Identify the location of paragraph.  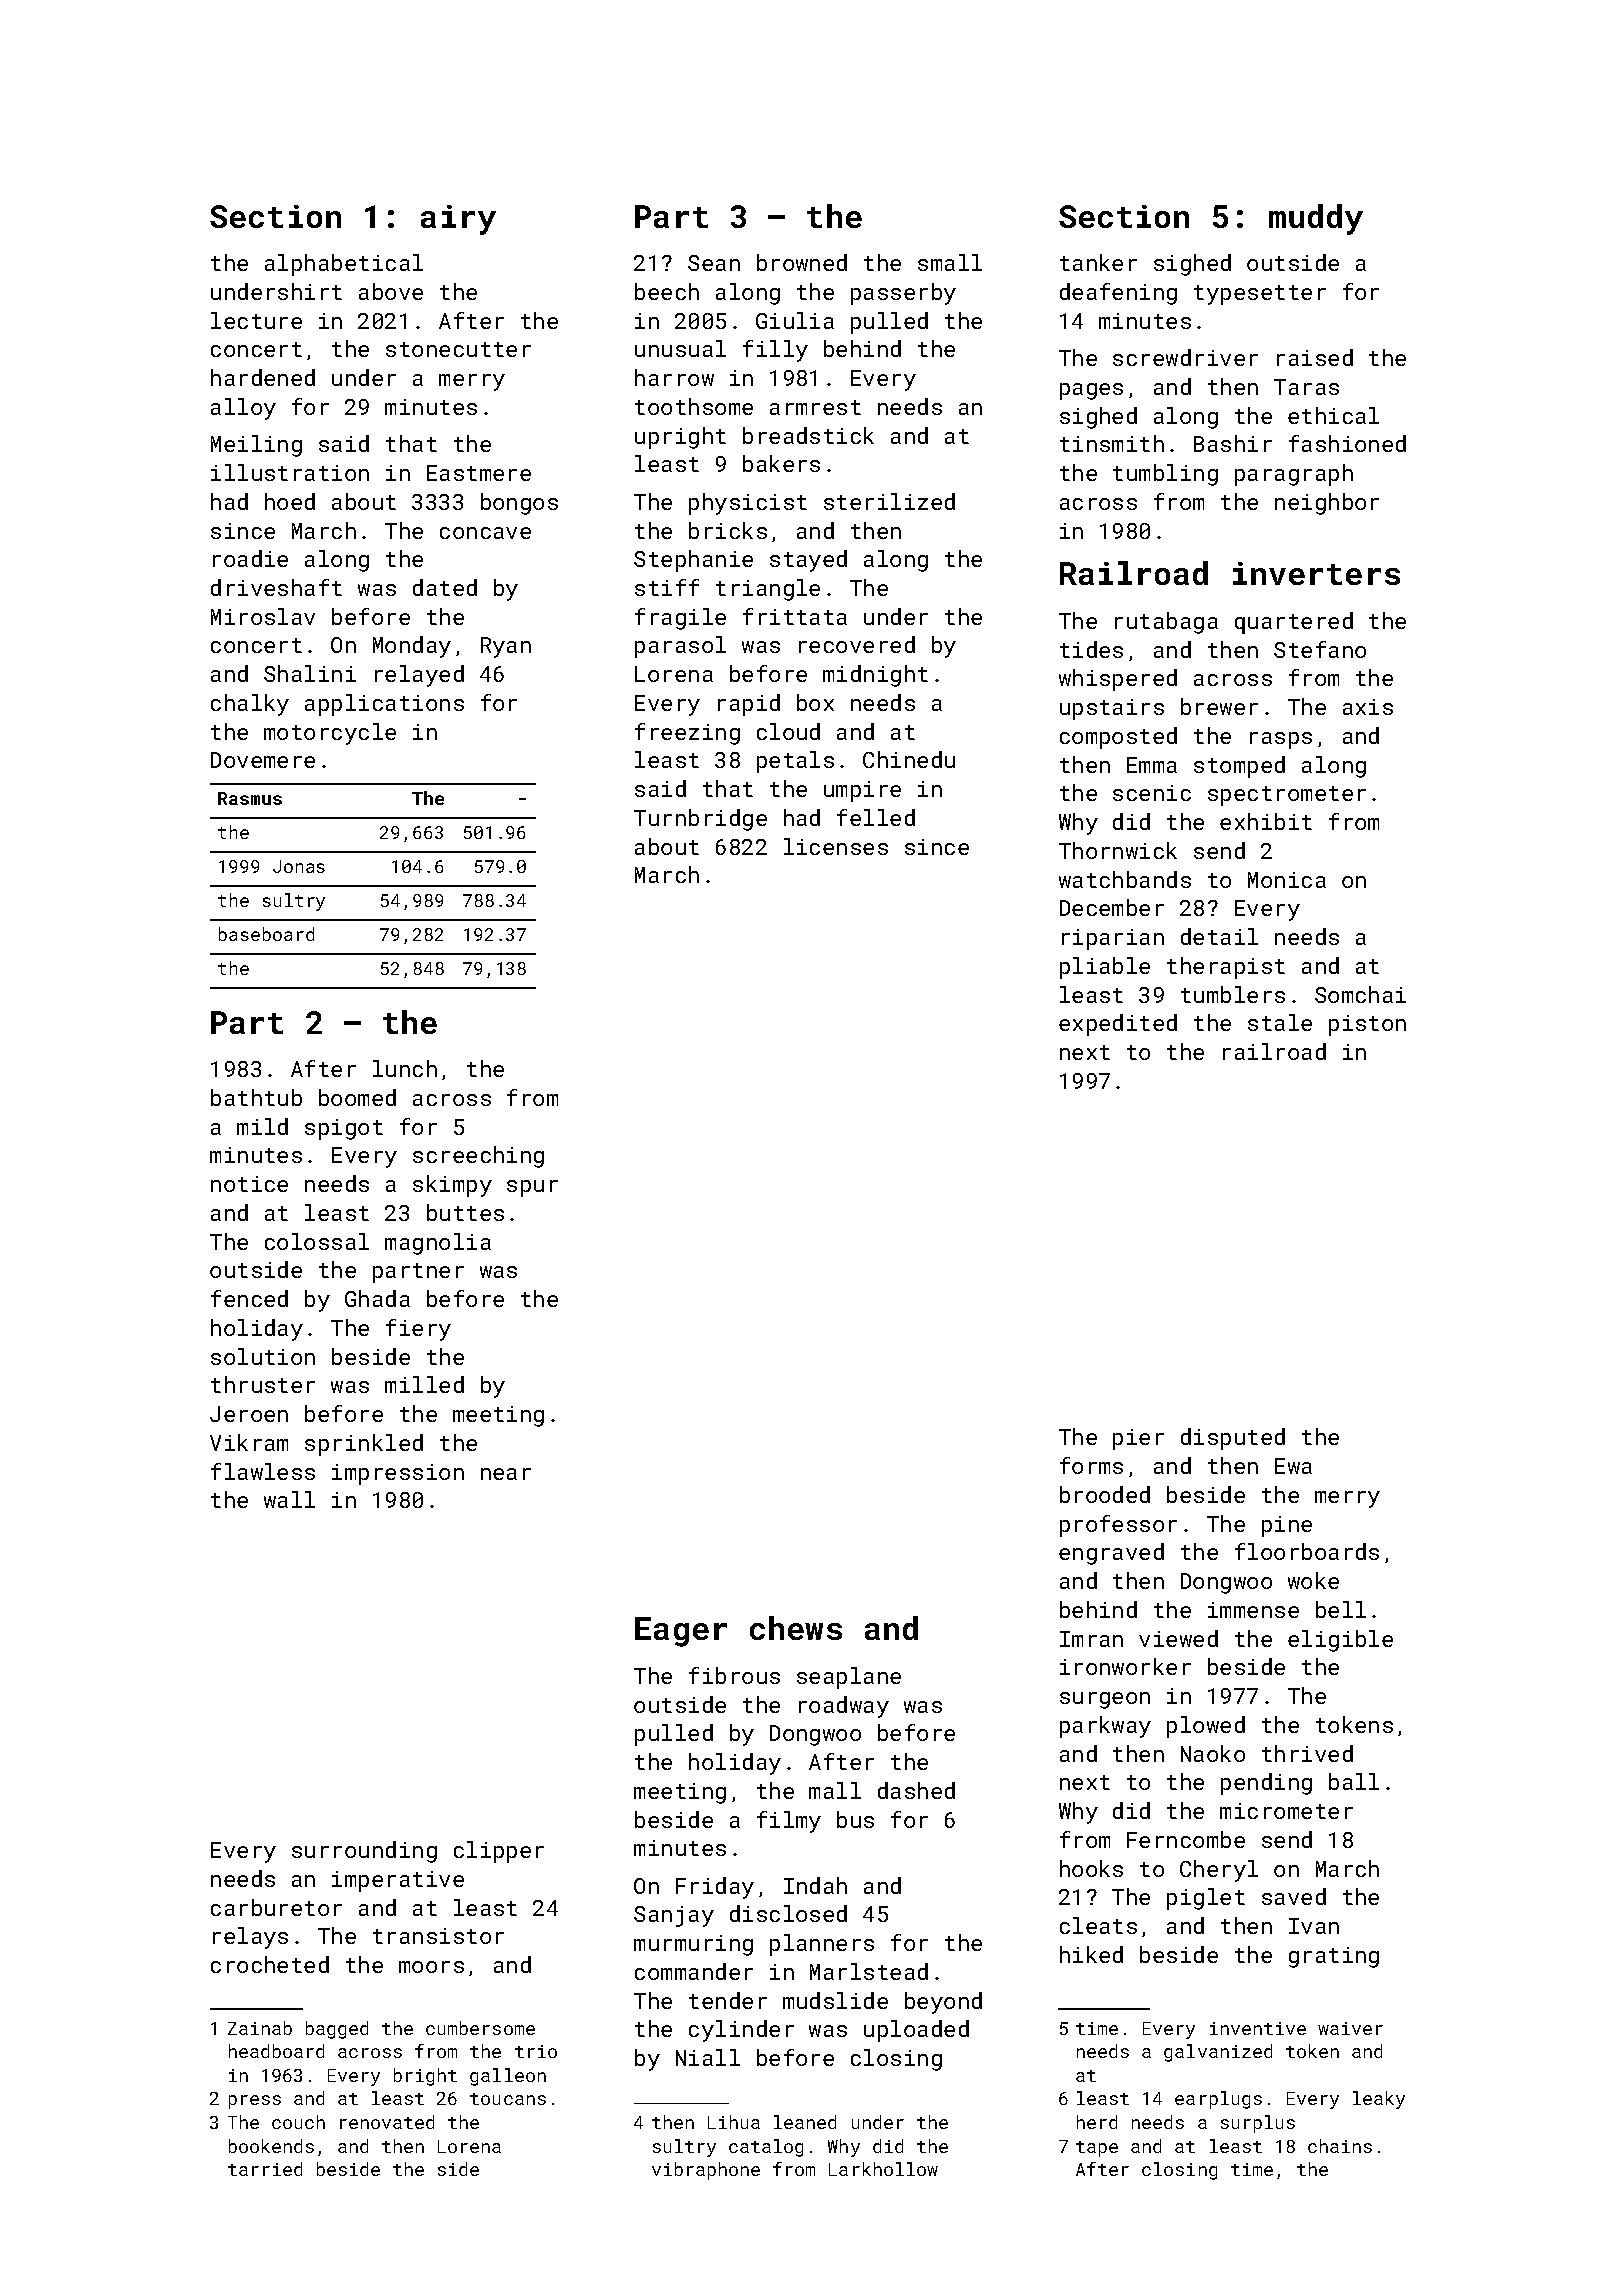
(1294, 475).
